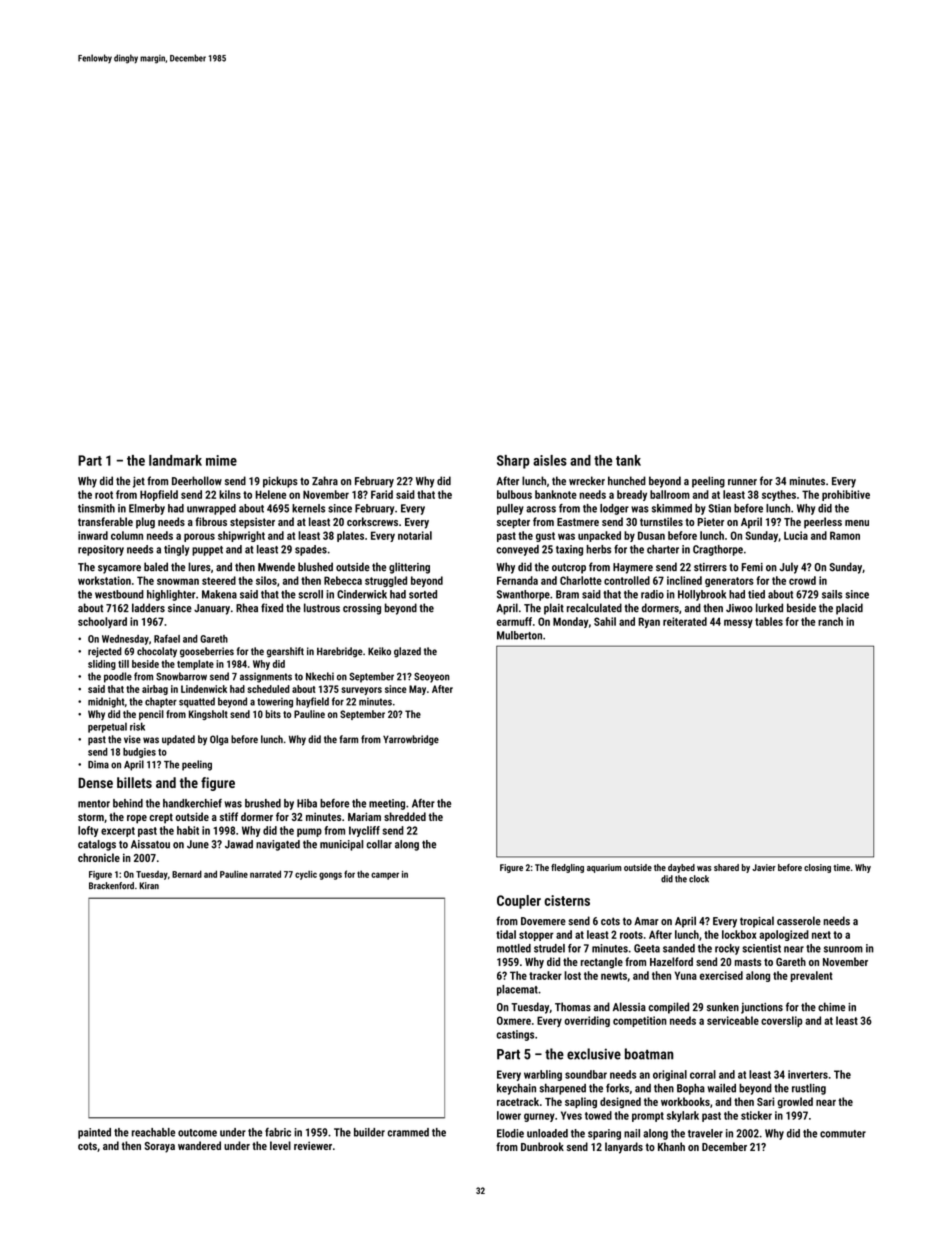  What do you see at coordinates (111, 886) in the page?
I see `Brackenford` at bounding box center [111, 886].
